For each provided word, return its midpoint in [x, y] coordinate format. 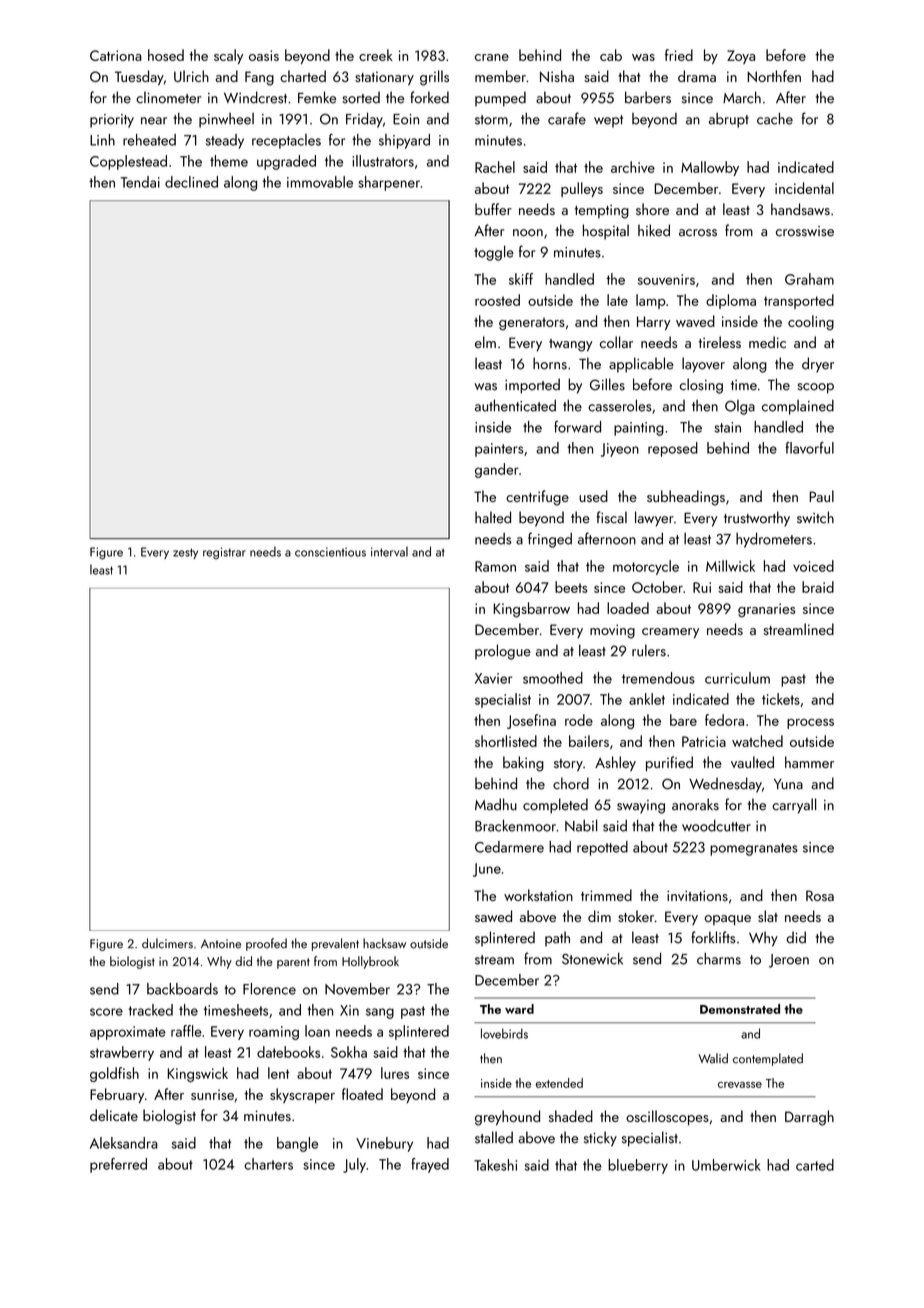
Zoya [741, 57]
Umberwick [726, 1165]
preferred [118, 1165]
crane [492, 57]
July [354, 1165]
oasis [264, 55]
